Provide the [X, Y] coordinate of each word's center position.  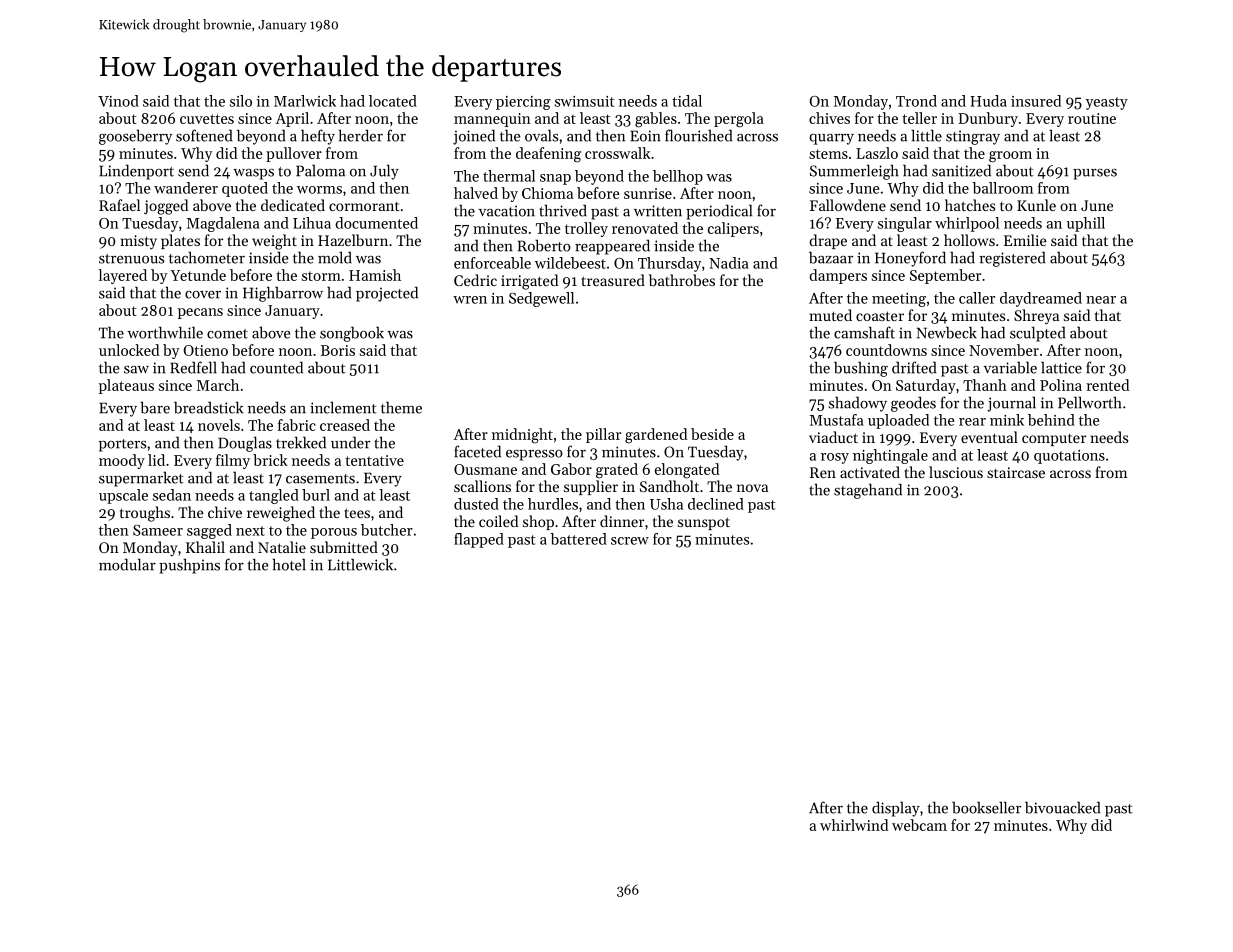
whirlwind [854, 825]
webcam [919, 825]
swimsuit [585, 101]
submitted [344, 547]
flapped [479, 540]
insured [1036, 101]
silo [241, 101]
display [896, 809]
